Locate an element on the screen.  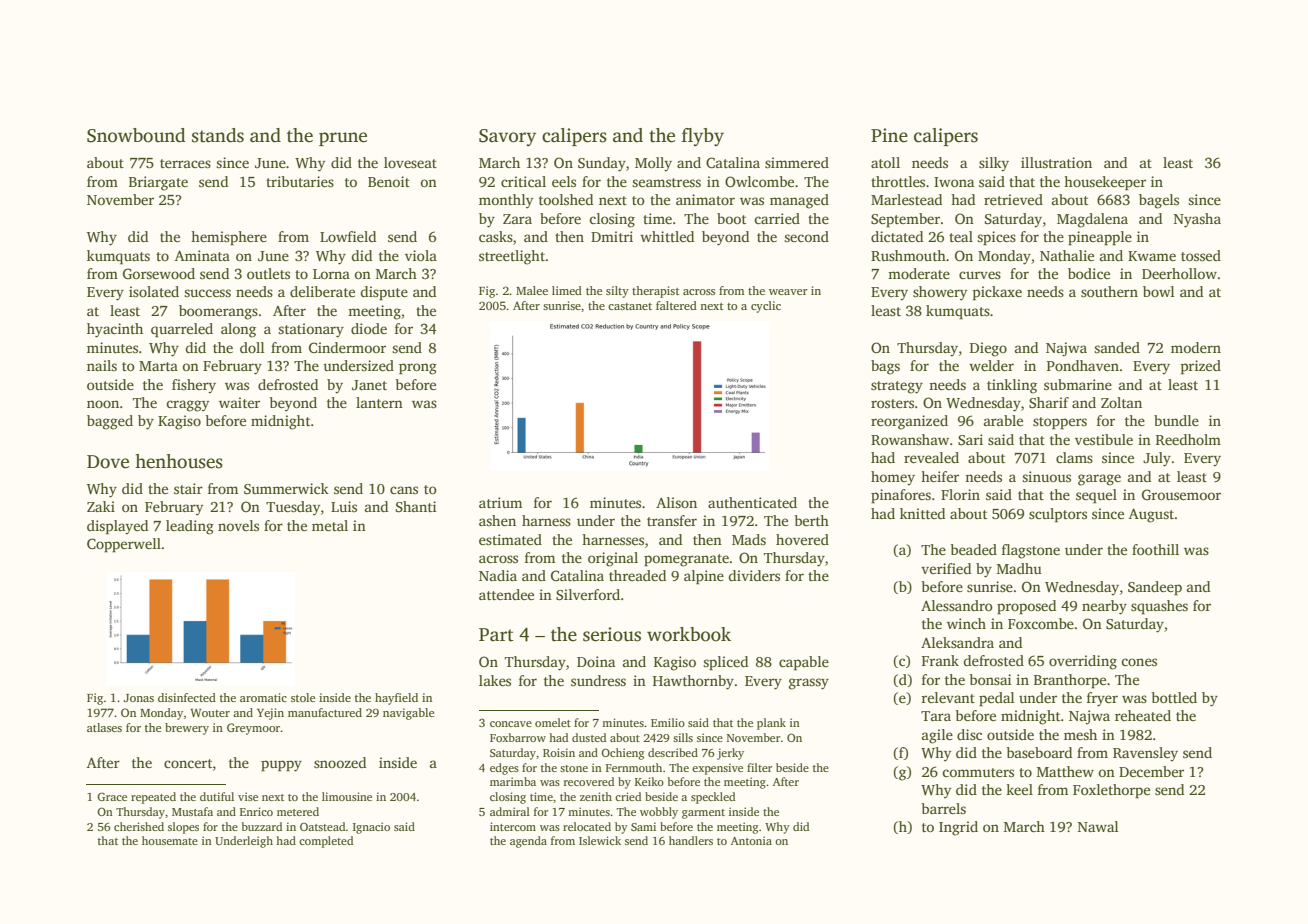
verified is located at coordinates (946, 568).
